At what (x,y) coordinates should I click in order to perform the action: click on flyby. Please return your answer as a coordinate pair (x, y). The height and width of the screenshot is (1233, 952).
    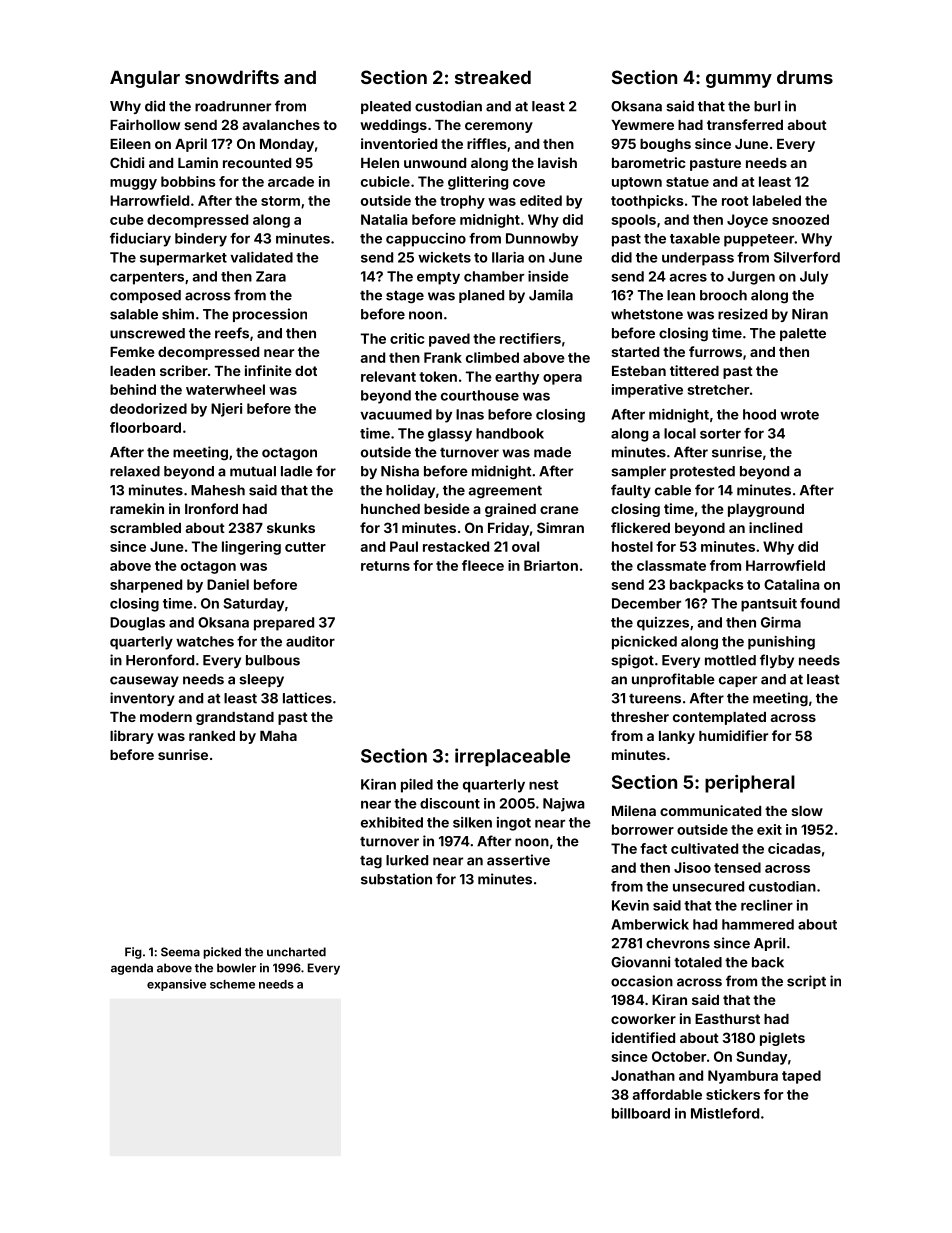
    Looking at the image, I should click on (777, 661).
